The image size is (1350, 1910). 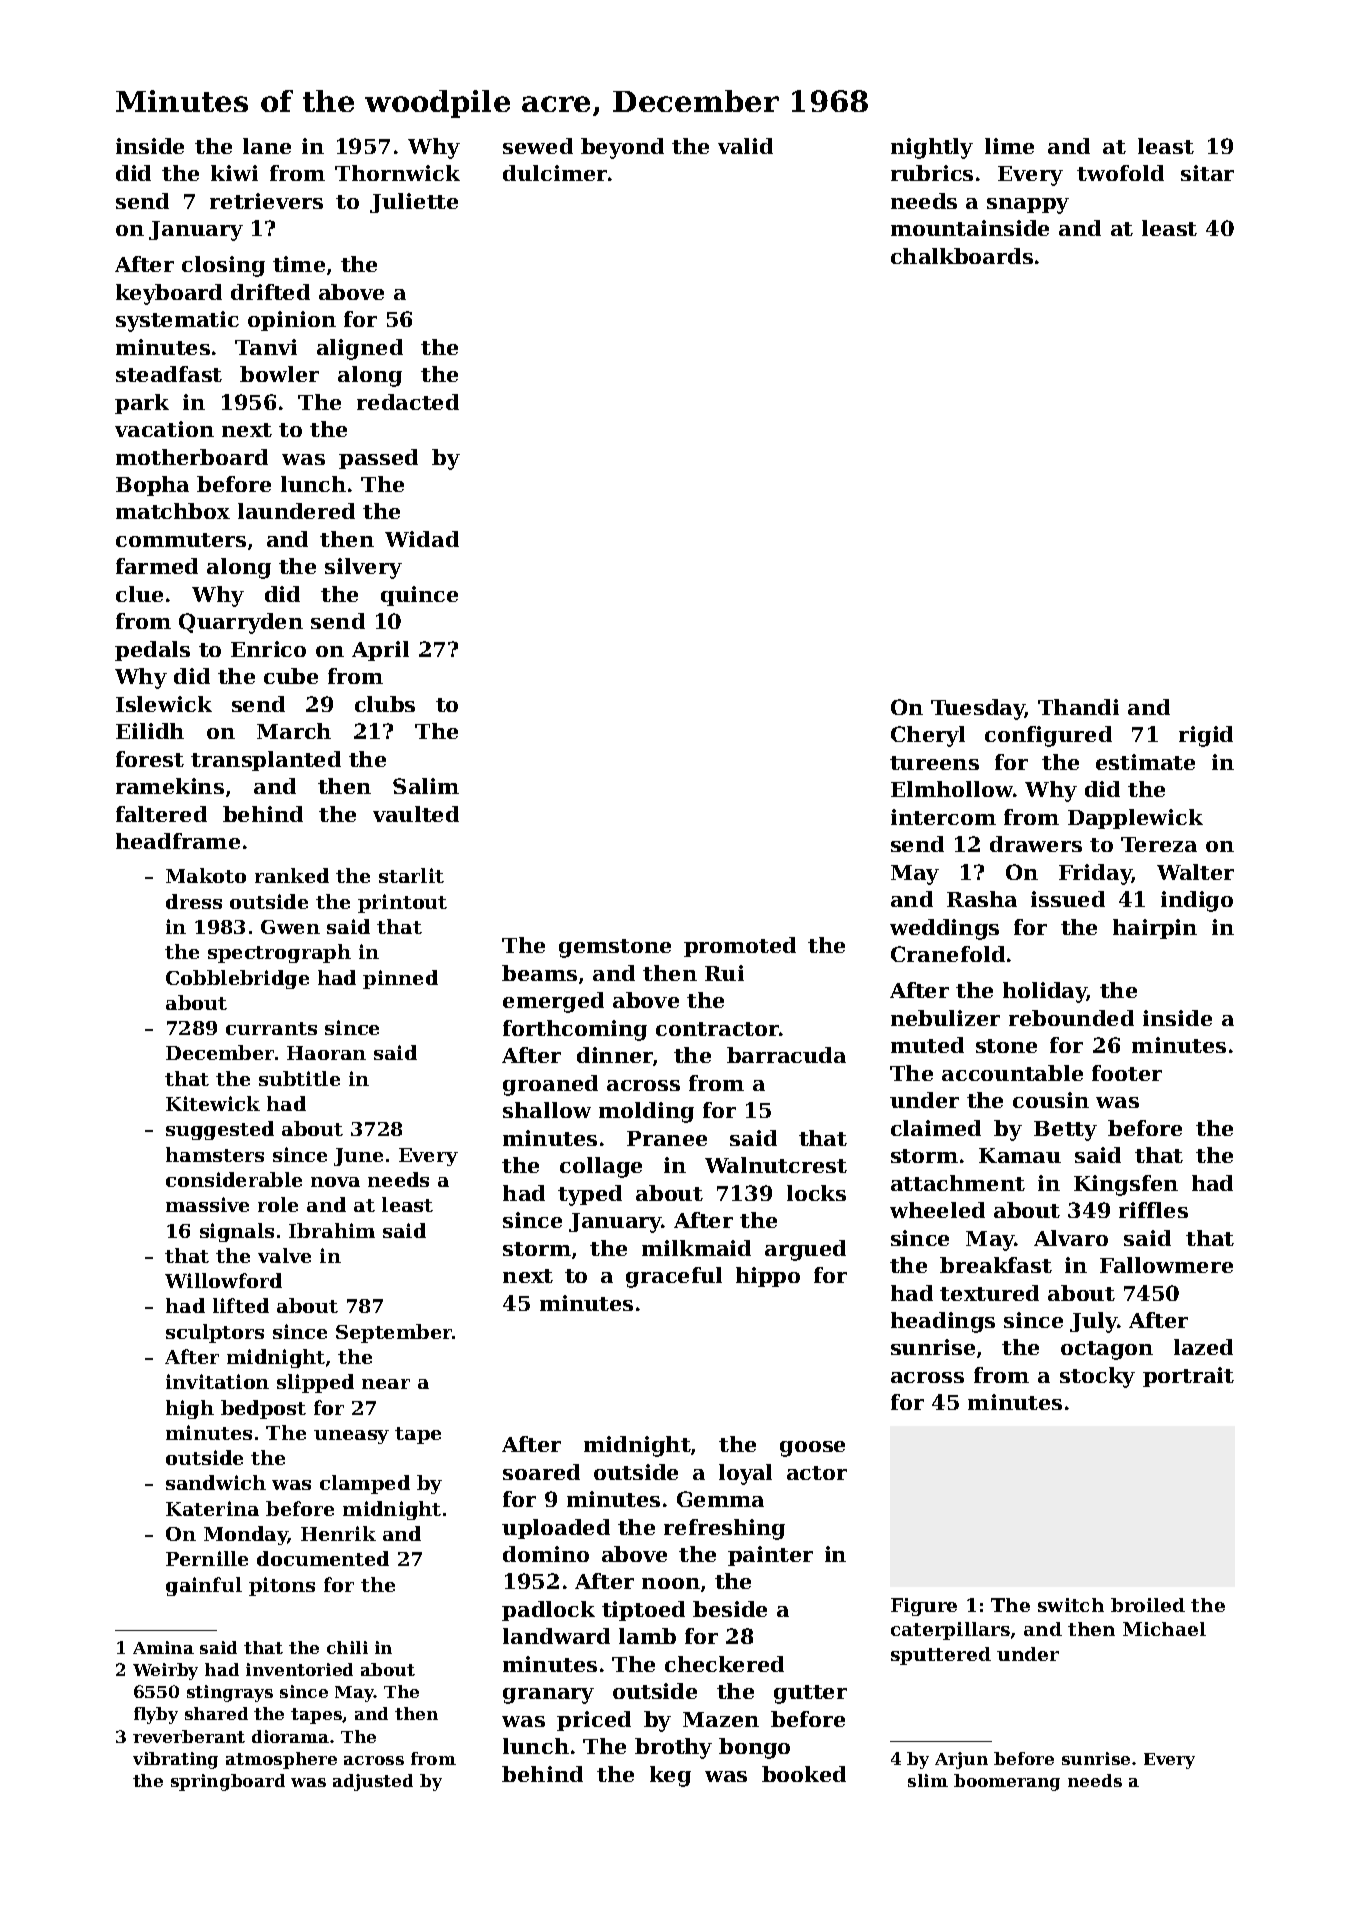 What do you see at coordinates (237, 979) in the image?
I see `Cobblebridge` at bounding box center [237, 979].
